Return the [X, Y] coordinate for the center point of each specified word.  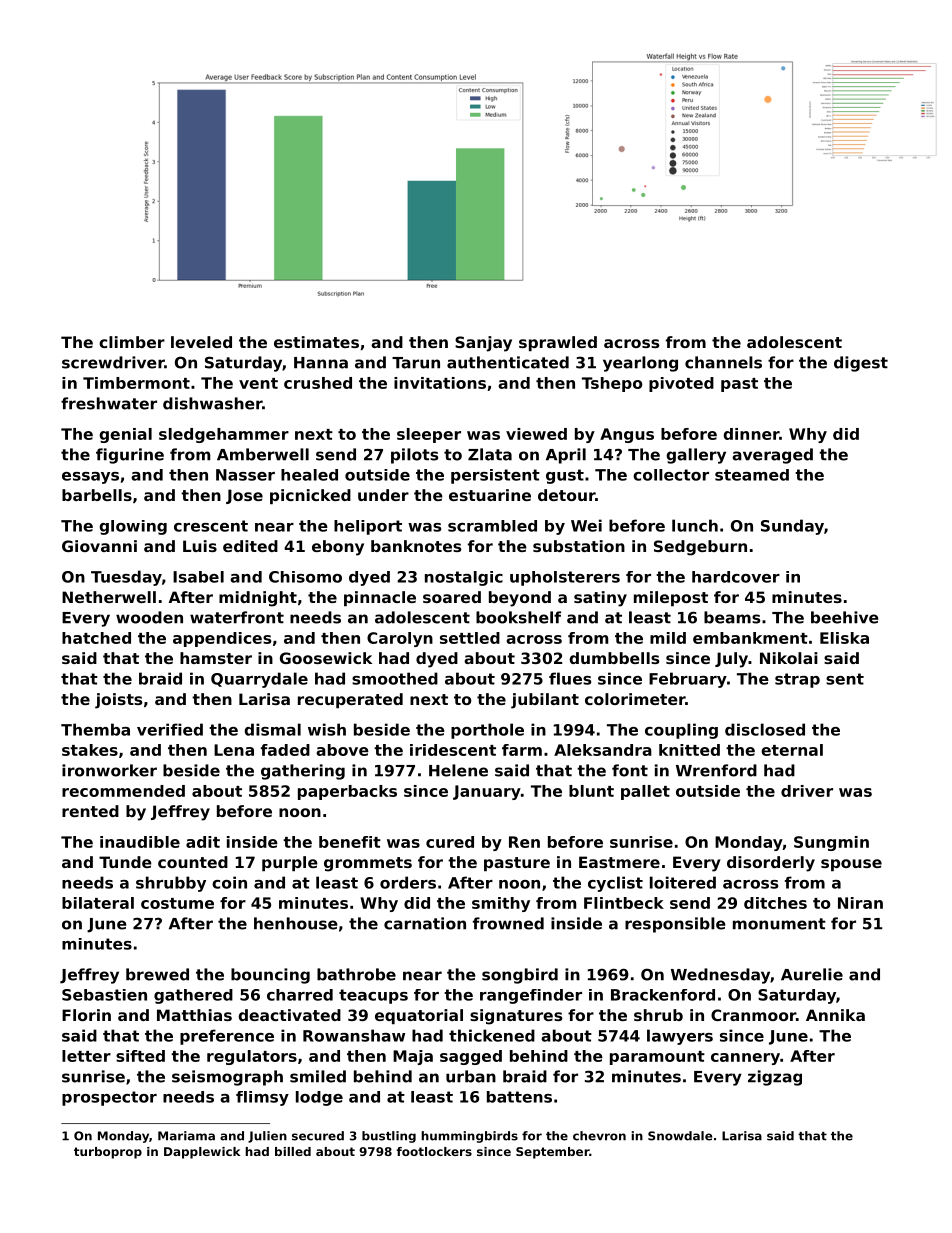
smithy [501, 904]
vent [258, 383]
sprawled [558, 343]
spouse [851, 865]
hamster [216, 658]
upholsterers [565, 578]
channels [723, 362]
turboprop [108, 1153]
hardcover [736, 577]
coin [229, 882]
